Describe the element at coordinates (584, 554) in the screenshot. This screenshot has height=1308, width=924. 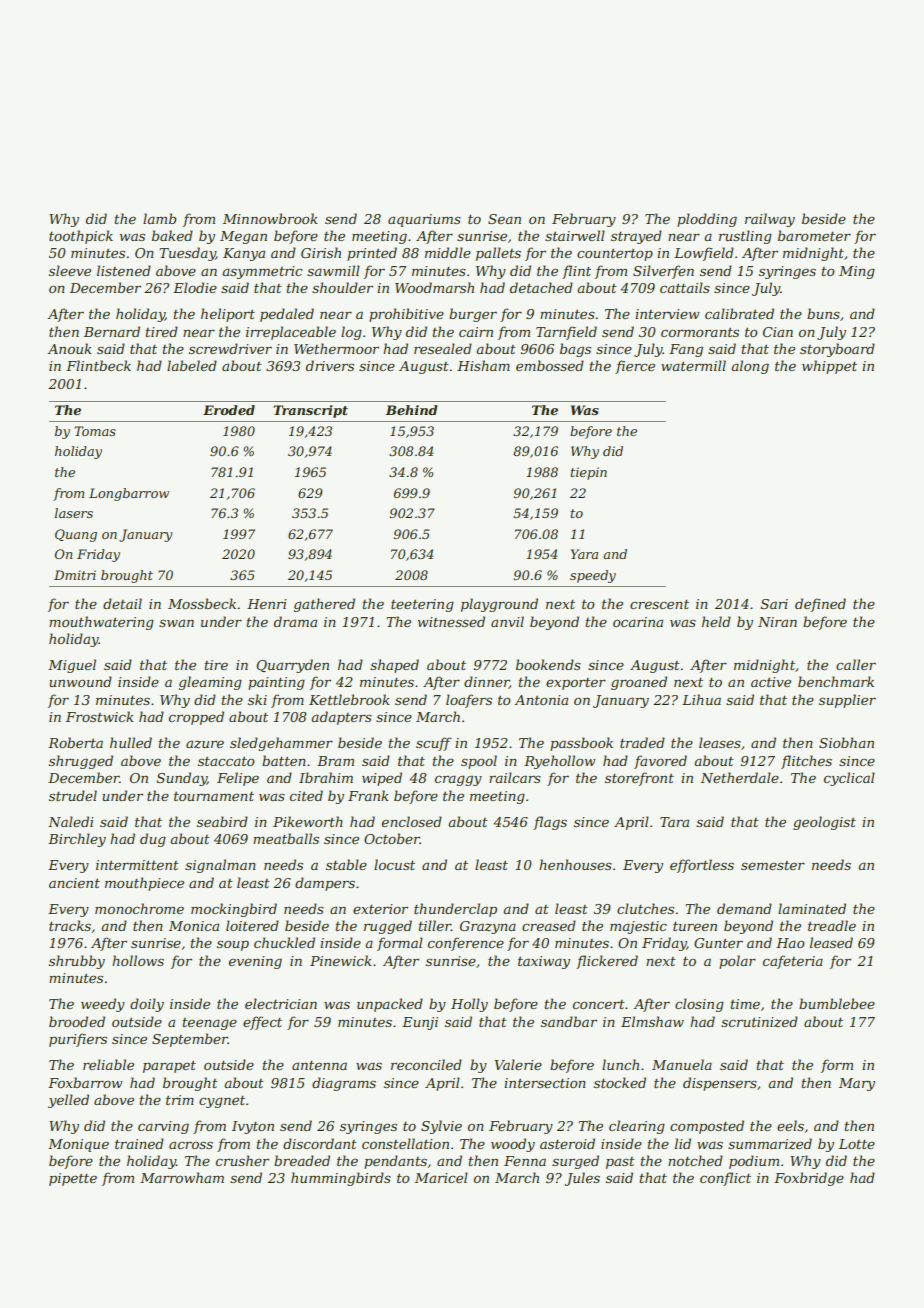
I see `Yara` at that location.
